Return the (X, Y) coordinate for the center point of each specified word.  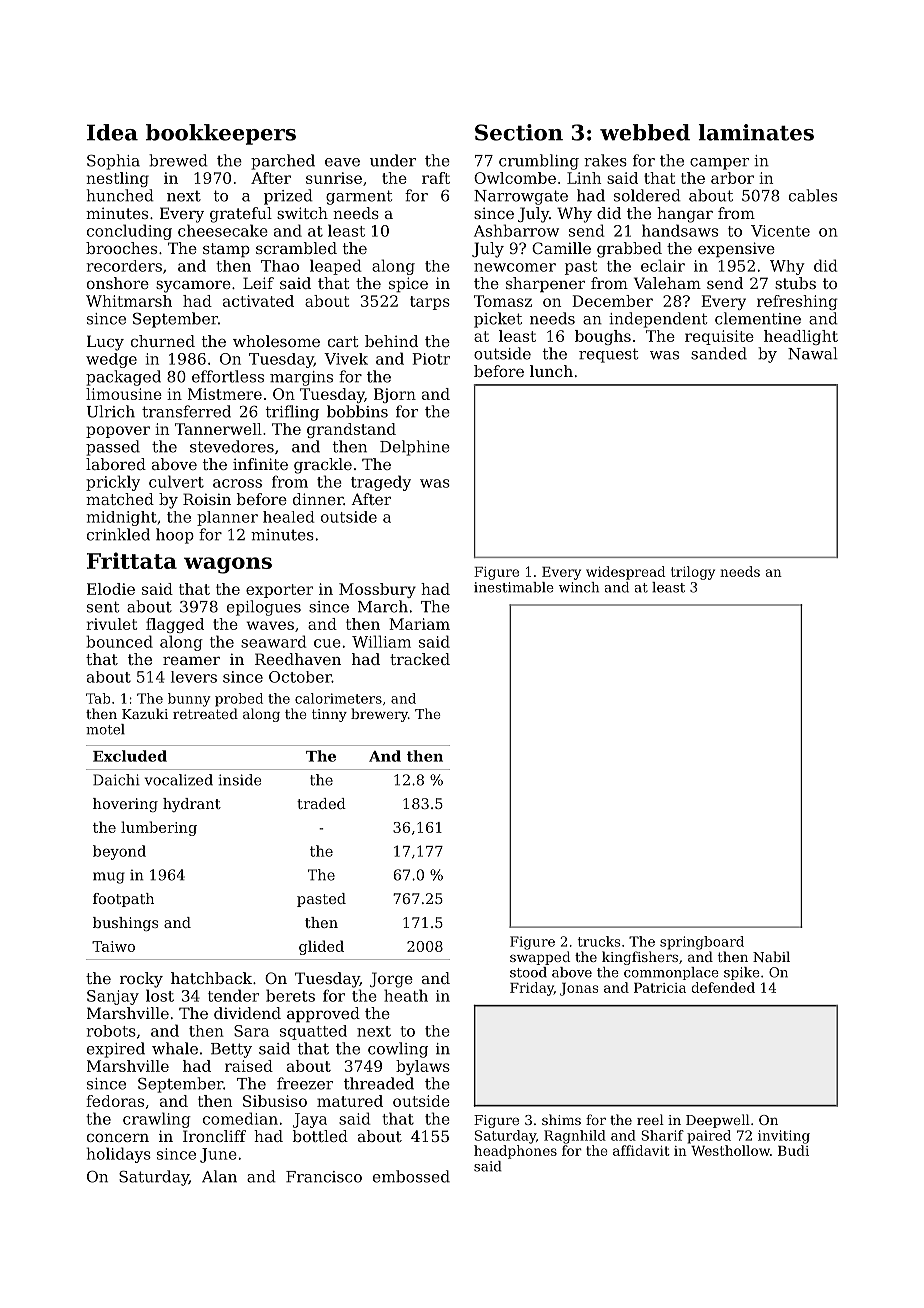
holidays (119, 1155)
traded (321, 803)
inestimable (514, 587)
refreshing (797, 302)
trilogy (693, 573)
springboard (702, 943)
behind (391, 341)
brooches (121, 248)
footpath (123, 900)
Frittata (132, 560)
